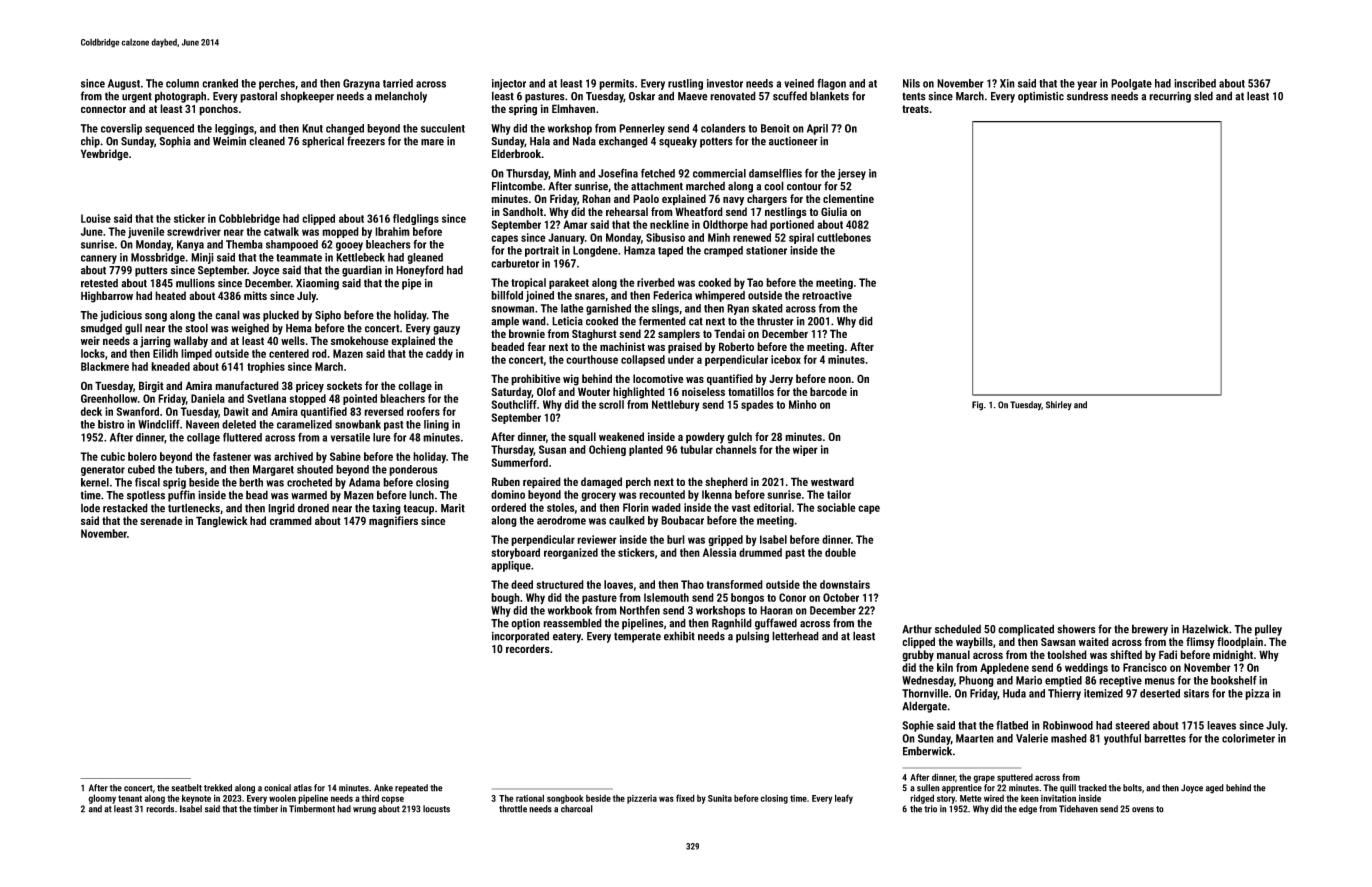 The height and width of the screenshot is (887, 1372). Describe the element at coordinates (642, 96) in the screenshot. I see `Oskar` at that location.
